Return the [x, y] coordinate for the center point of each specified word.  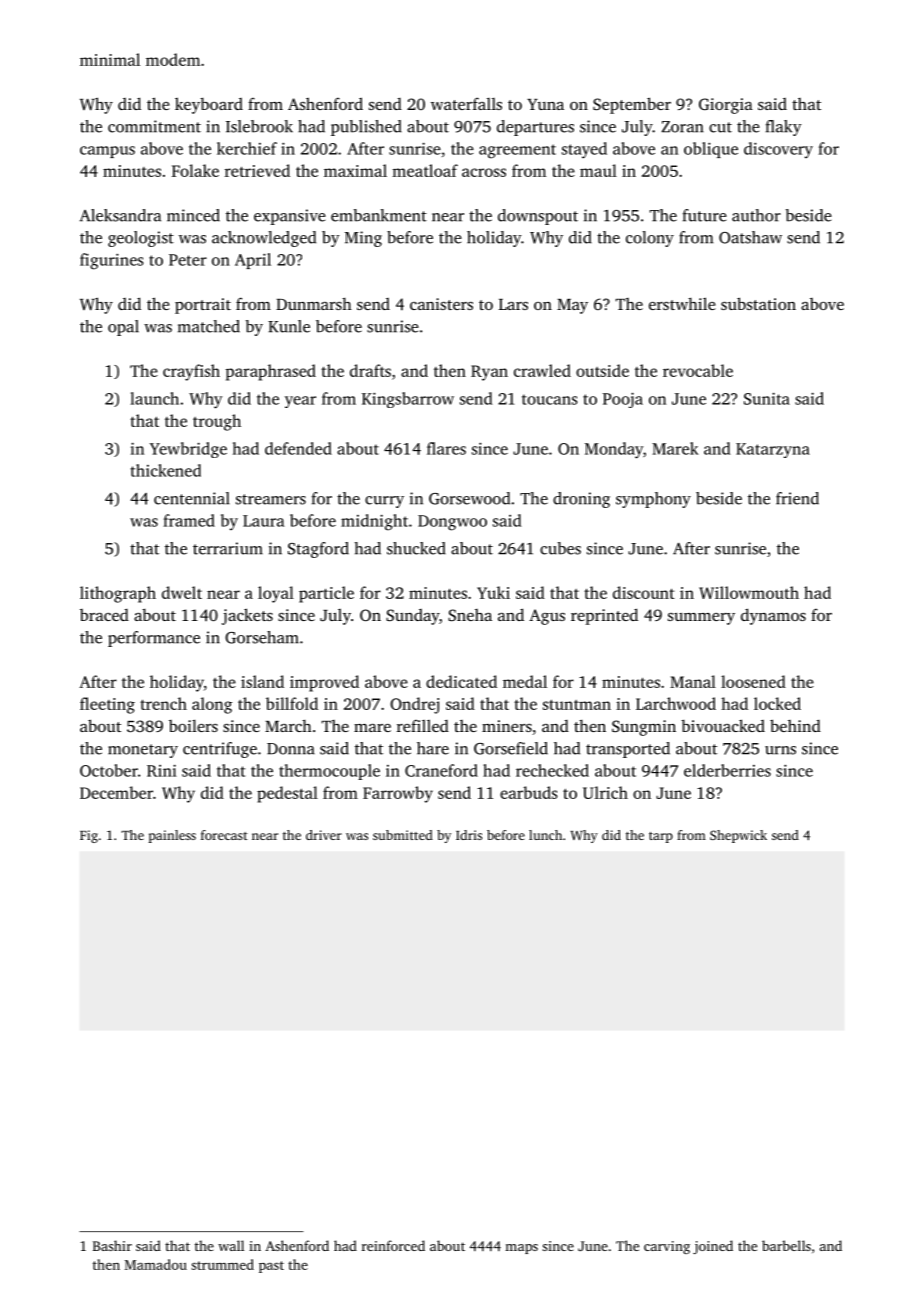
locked [777, 703]
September [632, 105]
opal [123, 328]
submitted [403, 835]
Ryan [489, 373]
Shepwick [738, 836]
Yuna [545, 104]
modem [173, 59]
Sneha [470, 615]
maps [521, 1249]
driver [324, 835]
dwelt [182, 592]
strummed [222, 1264]
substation [758, 303]
